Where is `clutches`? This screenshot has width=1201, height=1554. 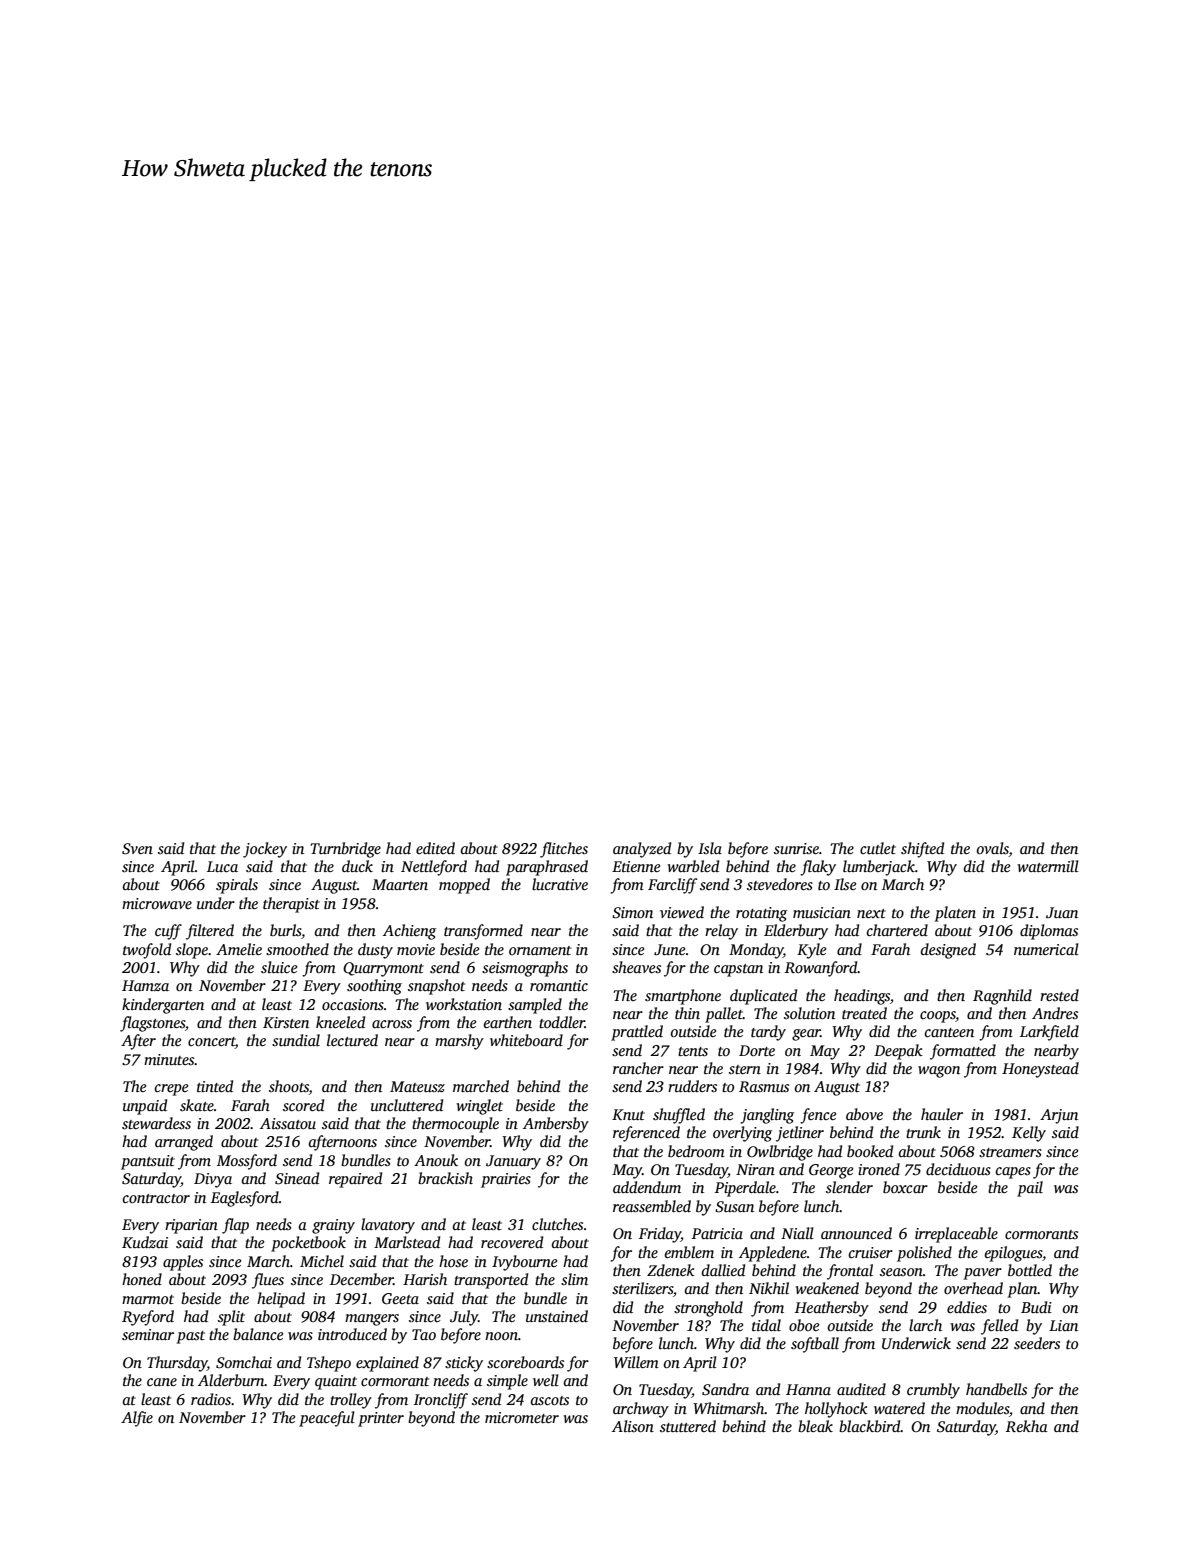 clutches is located at coordinates (557, 1224).
